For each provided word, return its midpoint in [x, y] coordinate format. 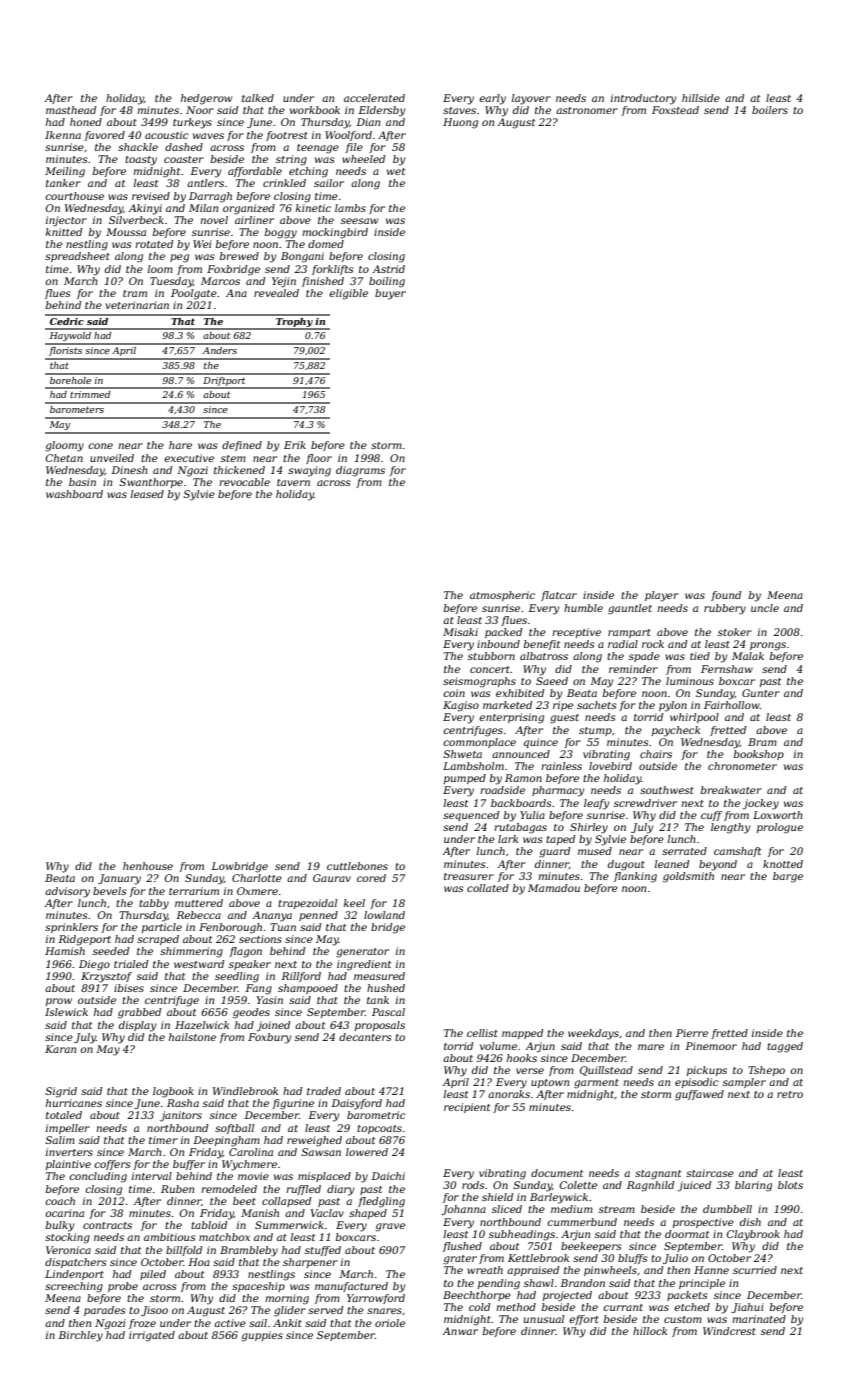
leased [147, 494]
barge [788, 877]
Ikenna [63, 135]
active [230, 1323]
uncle [765, 608]
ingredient [364, 965]
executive [189, 458]
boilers [770, 110]
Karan [60, 1049]
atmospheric [502, 596]
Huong [460, 123]
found [726, 596]
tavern [293, 482]
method [516, 1307]
